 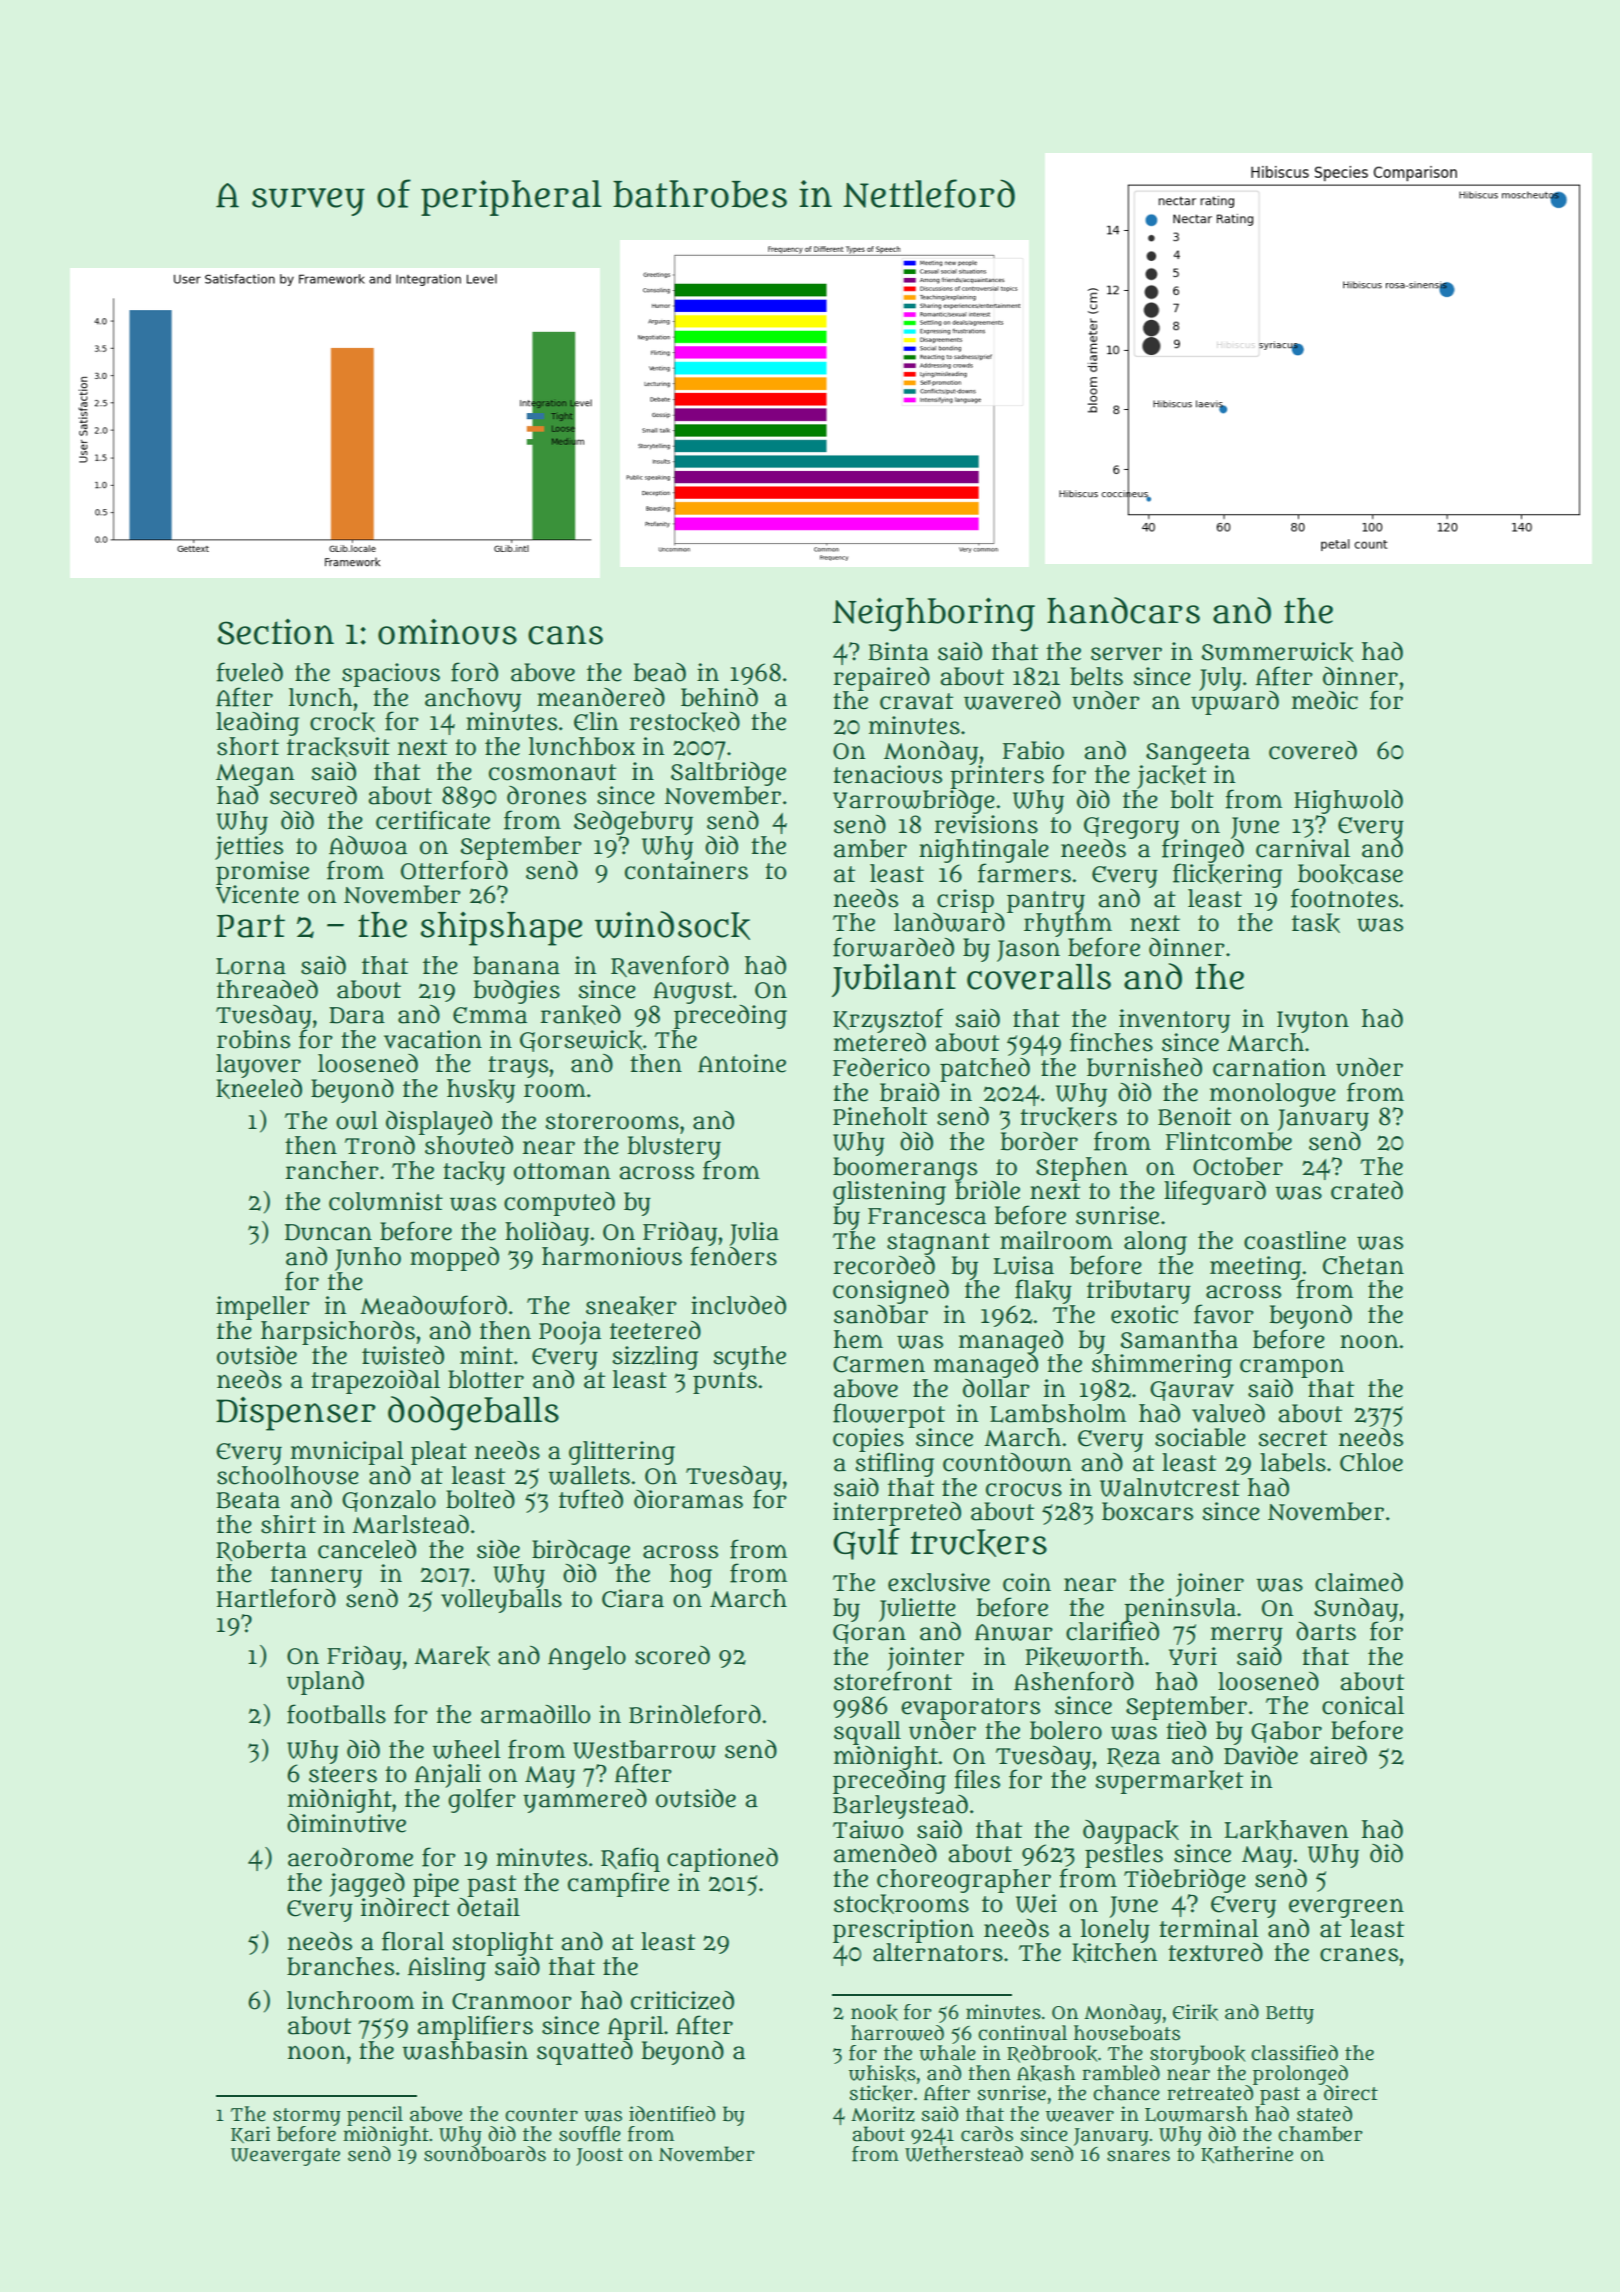 What do you see at coordinates (296, 1414) in the screenshot?
I see `Dispenser` at bounding box center [296, 1414].
